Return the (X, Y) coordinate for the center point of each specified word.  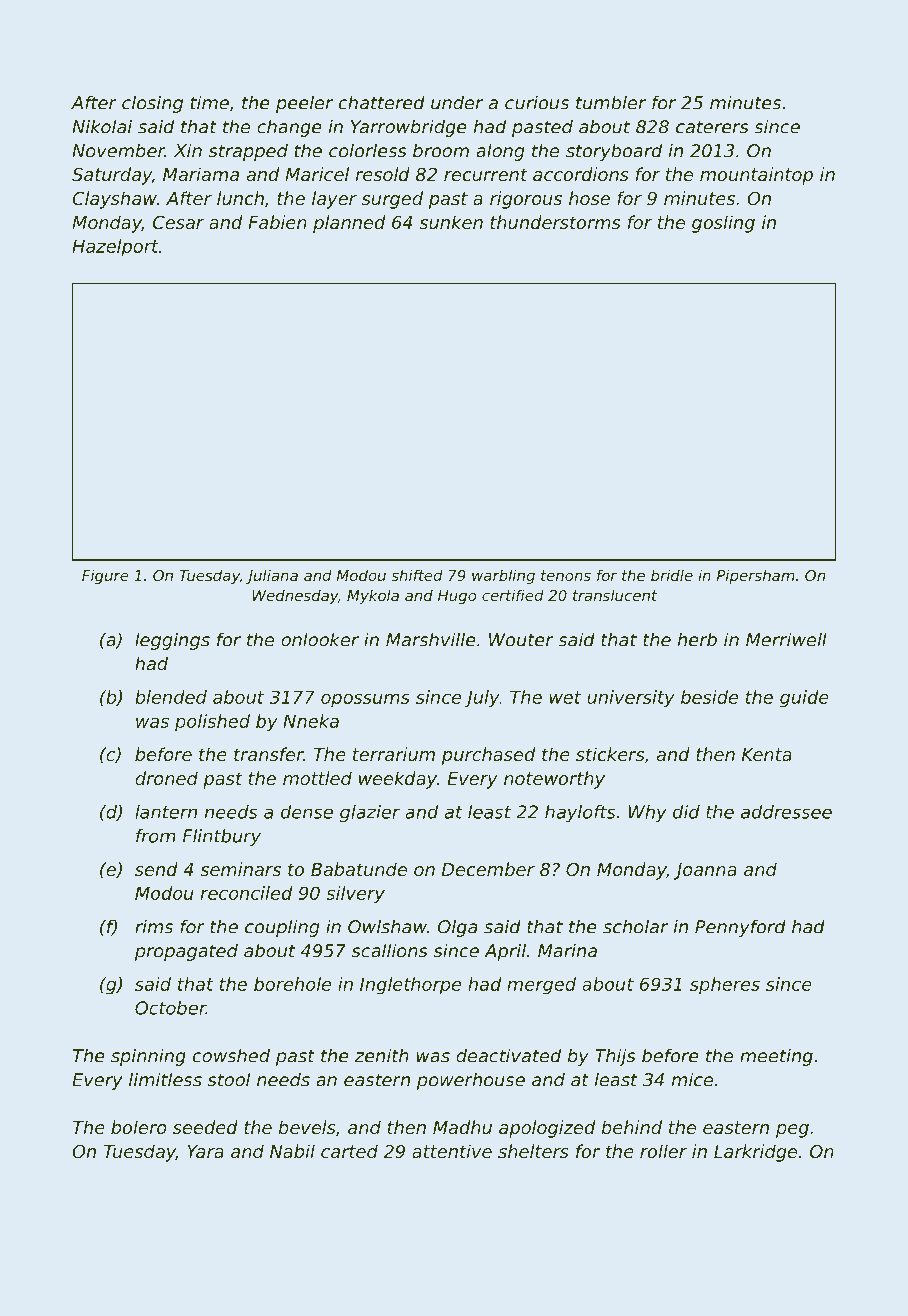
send (156, 869)
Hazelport (115, 248)
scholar (635, 926)
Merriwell (786, 639)
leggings (172, 641)
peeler (304, 104)
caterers (712, 127)
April (505, 952)
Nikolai (102, 126)
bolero (139, 1127)
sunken (451, 222)
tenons (566, 575)
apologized (547, 1129)
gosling (723, 224)
